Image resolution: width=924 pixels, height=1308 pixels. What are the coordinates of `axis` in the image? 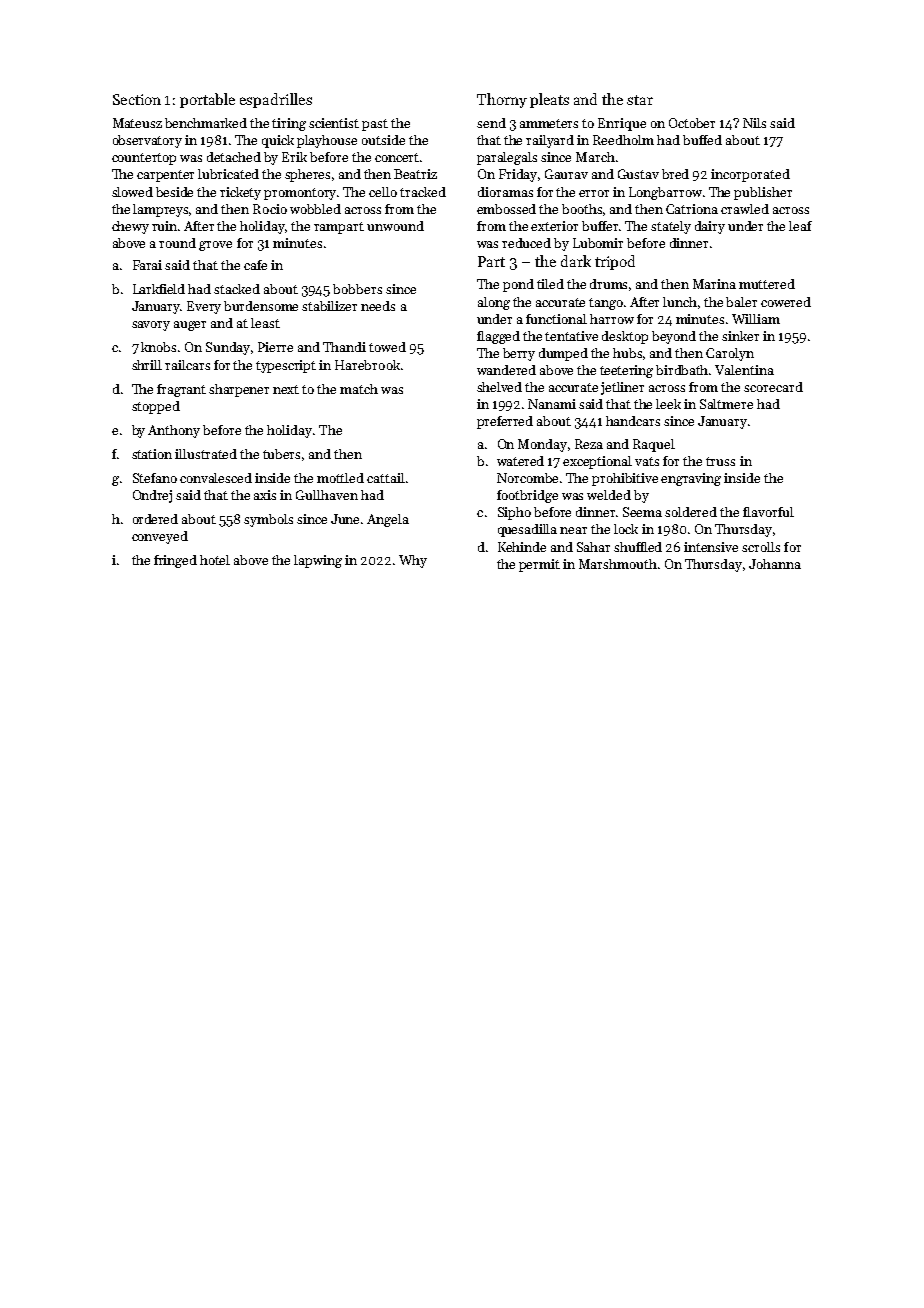 It's located at (265, 495).
